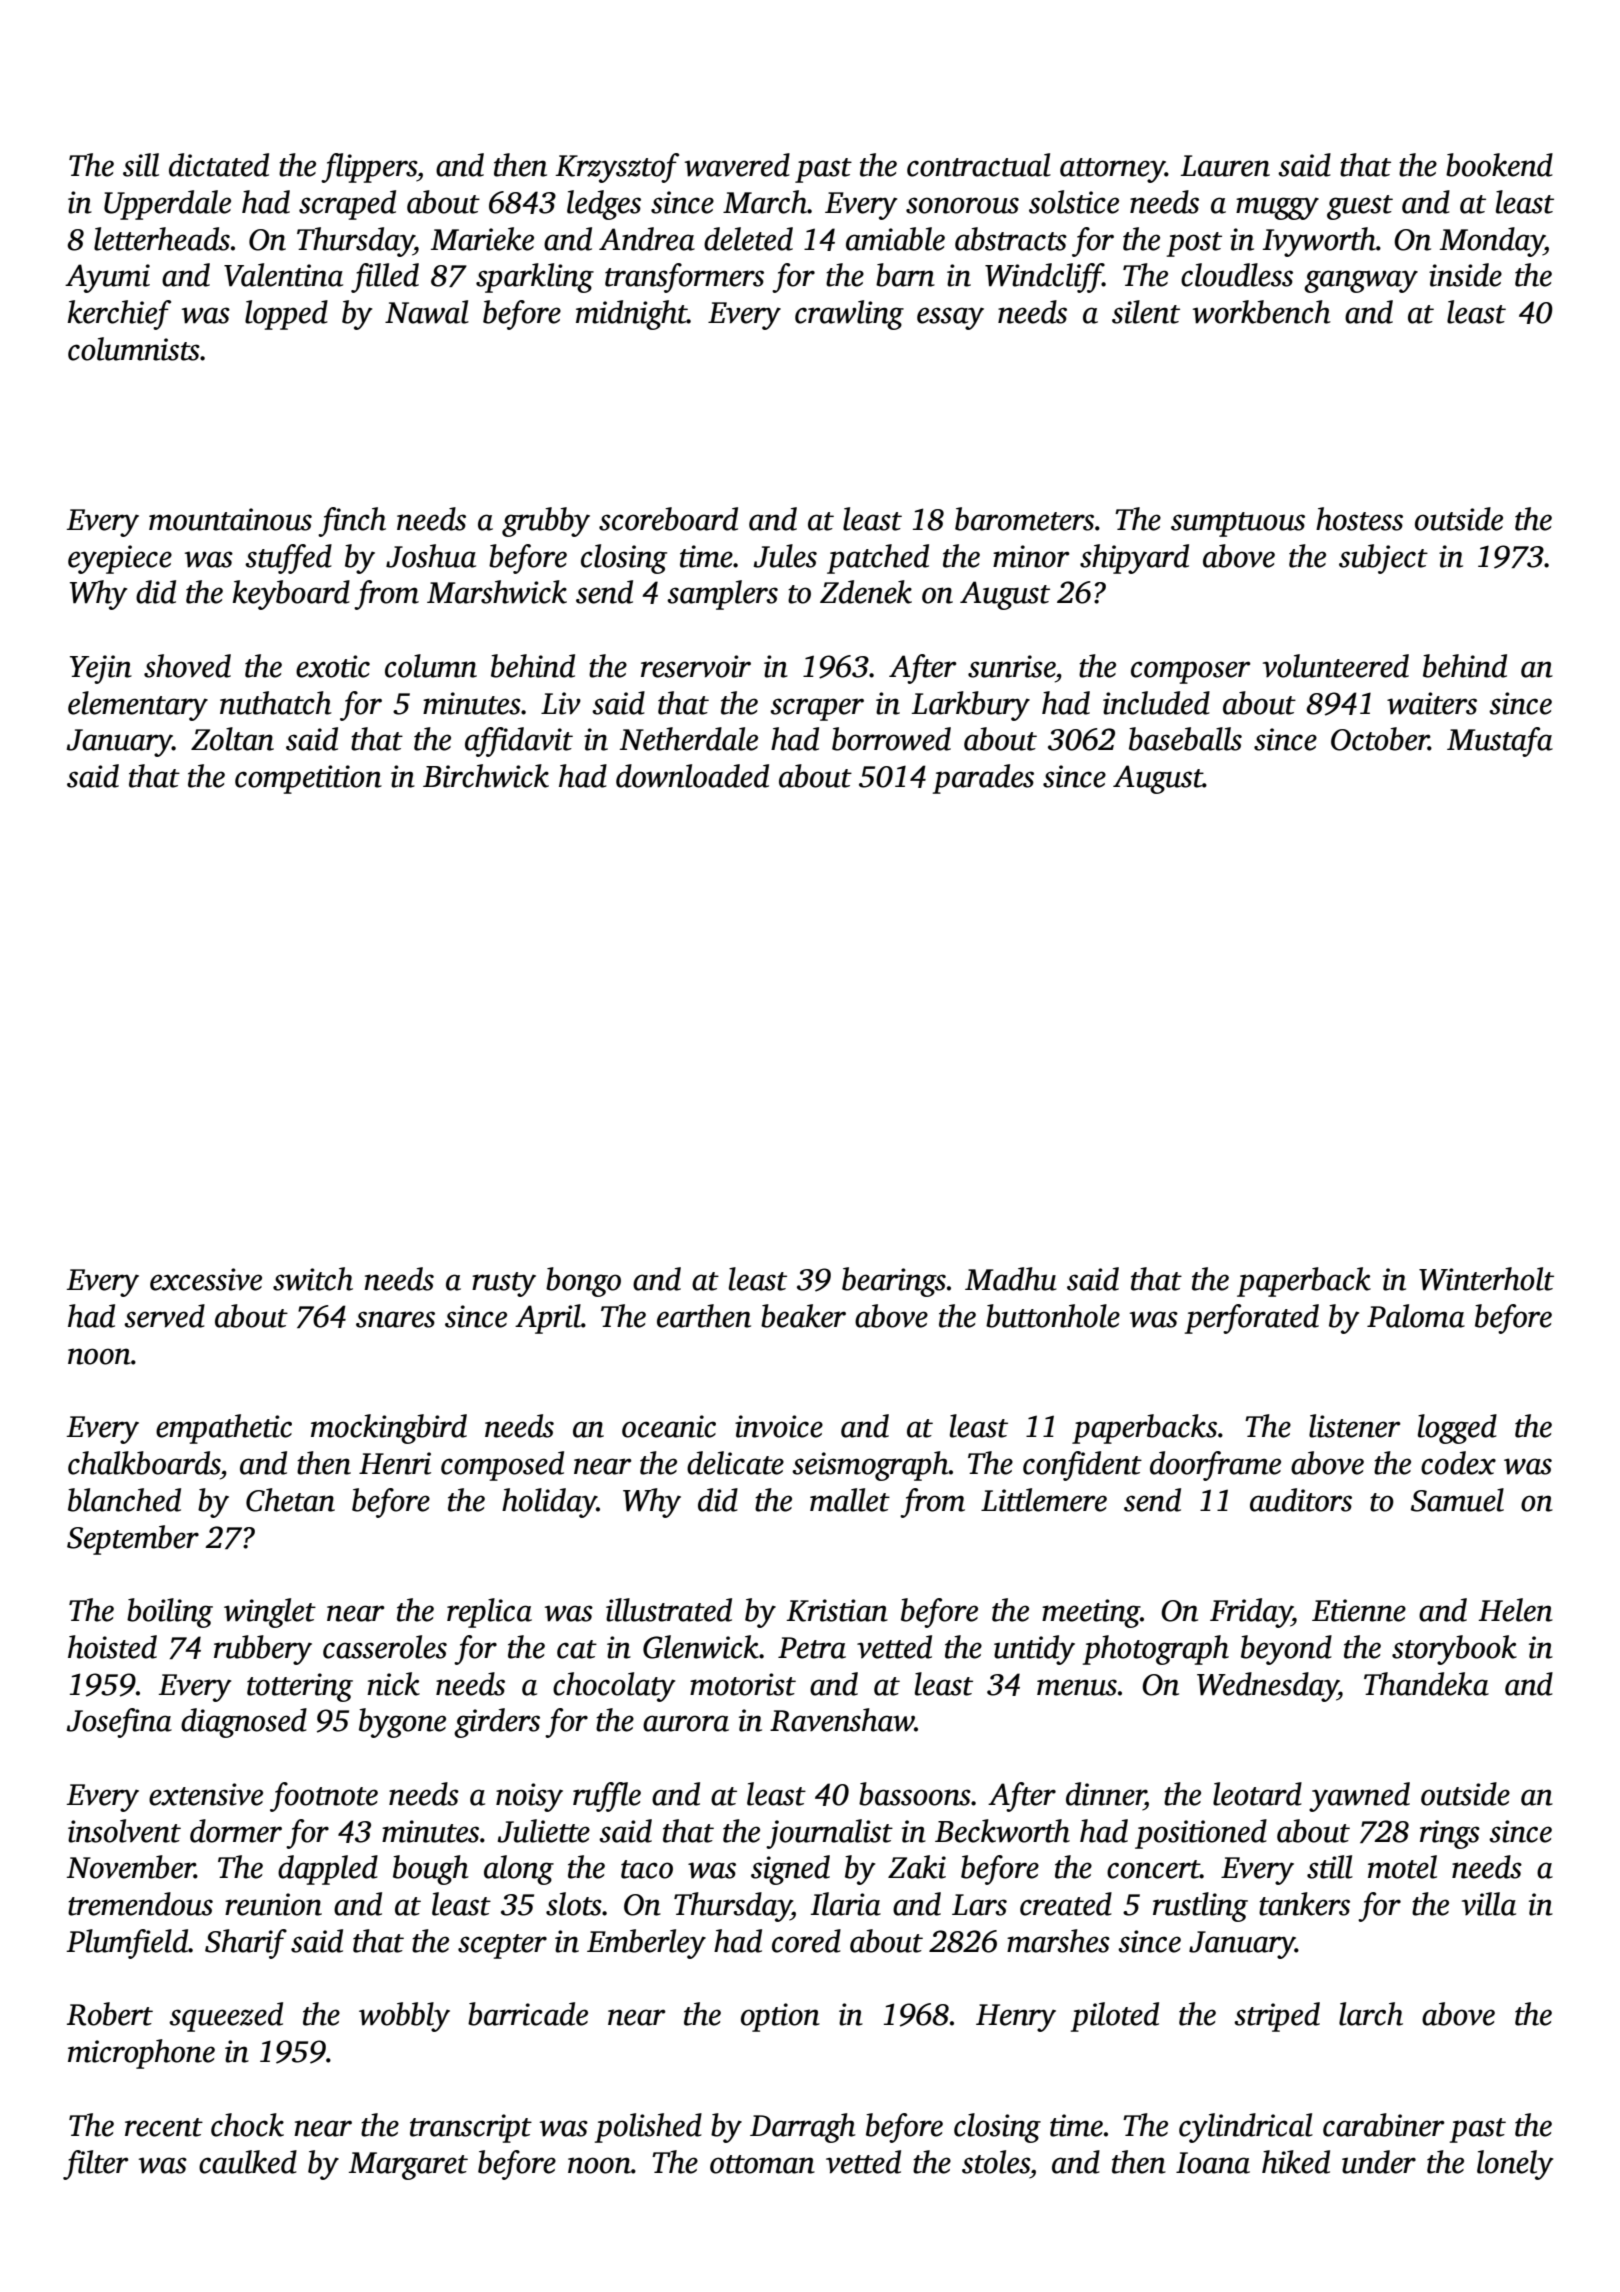 The image size is (1620, 2292). Describe the element at coordinates (308, 779) in the screenshot. I see `competition` at that location.
